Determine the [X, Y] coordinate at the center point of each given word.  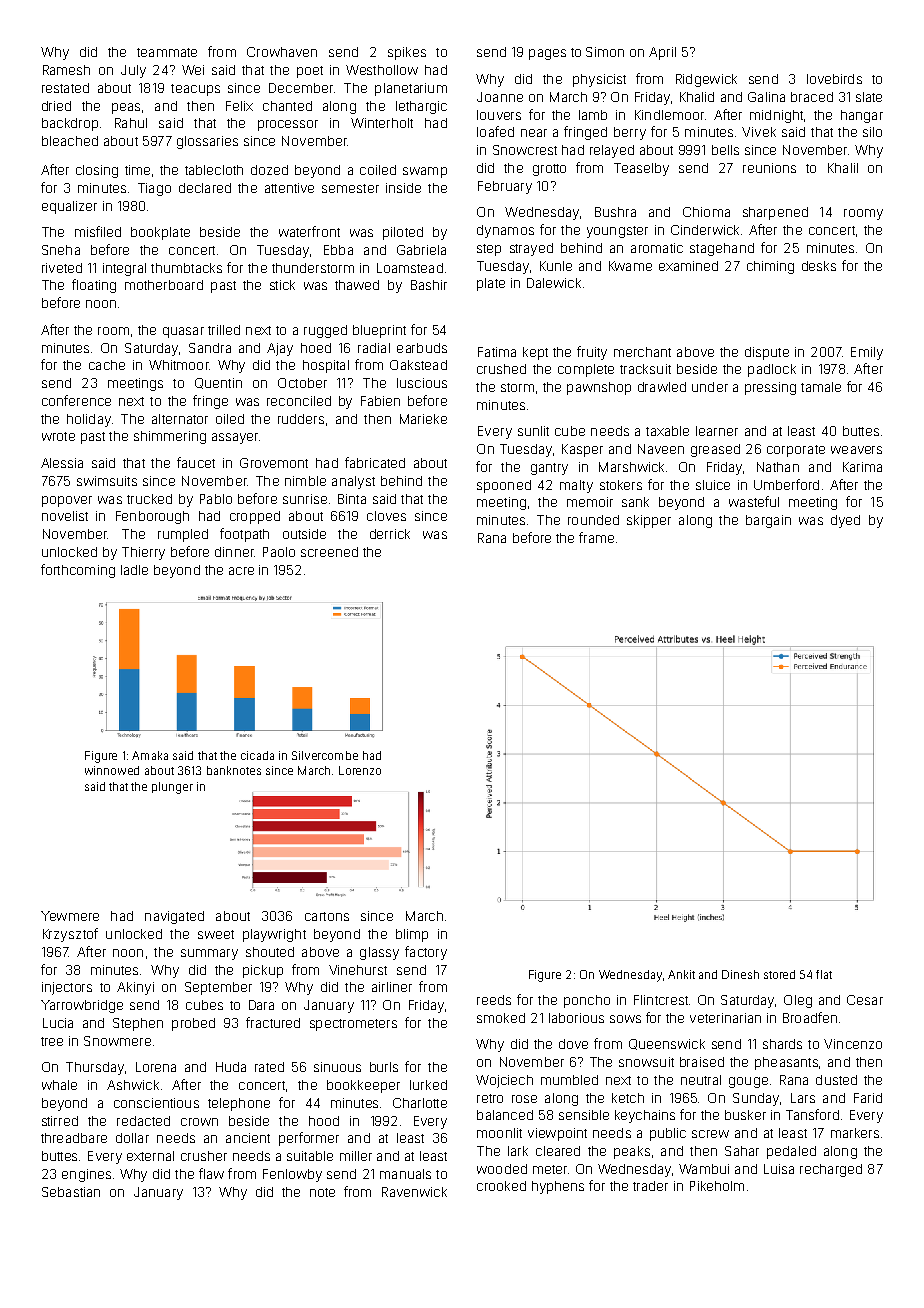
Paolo [279, 552]
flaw [211, 1173]
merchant [642, 352]
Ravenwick [414, 1192]
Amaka [150, 755]
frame [596, 537]
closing [97, 171]
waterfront [309, 231]
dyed [845, 521]
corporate [796, 451]
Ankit [681, 974]
